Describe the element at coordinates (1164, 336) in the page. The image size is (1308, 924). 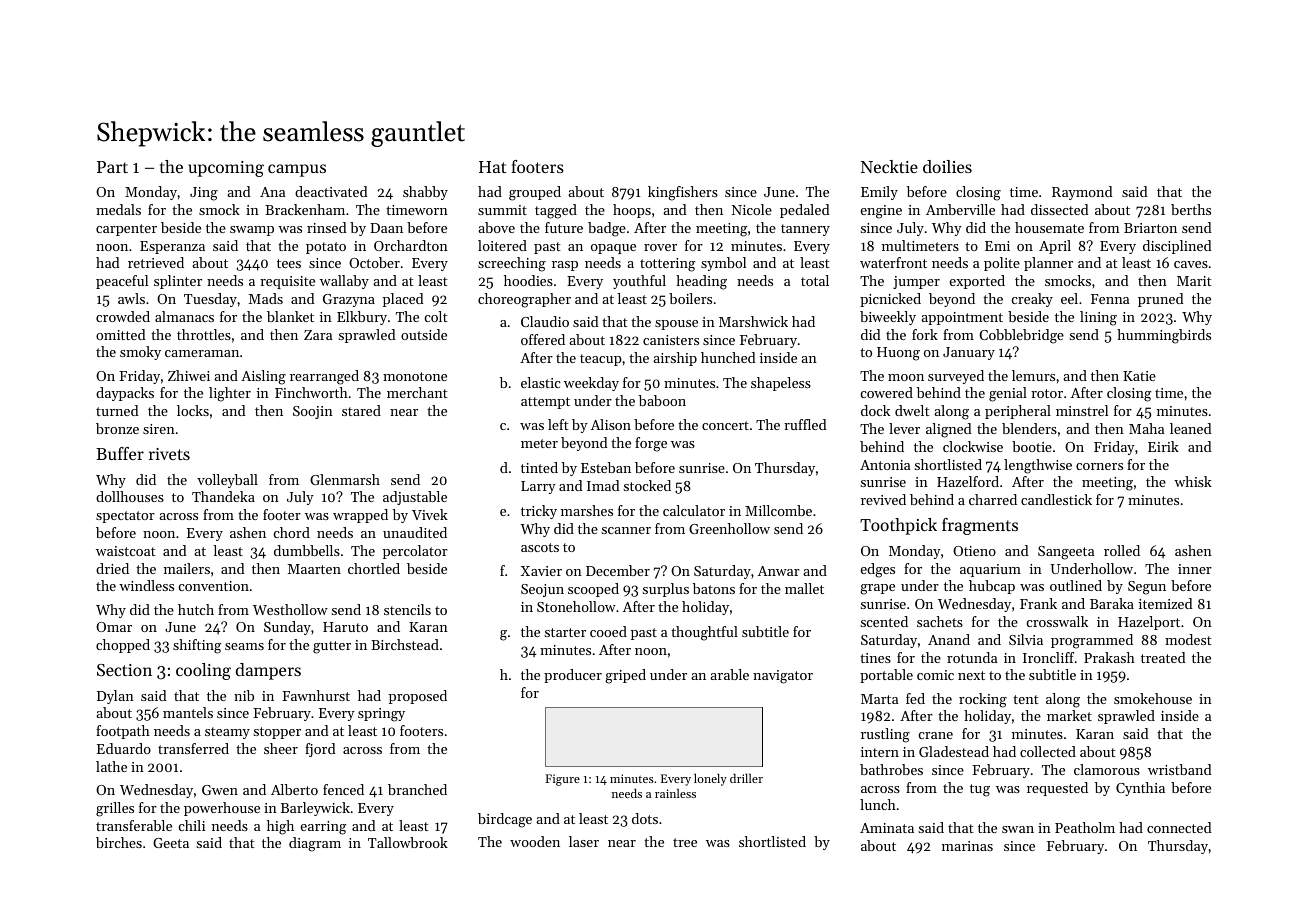
I see `hummingbirds` at that location.
